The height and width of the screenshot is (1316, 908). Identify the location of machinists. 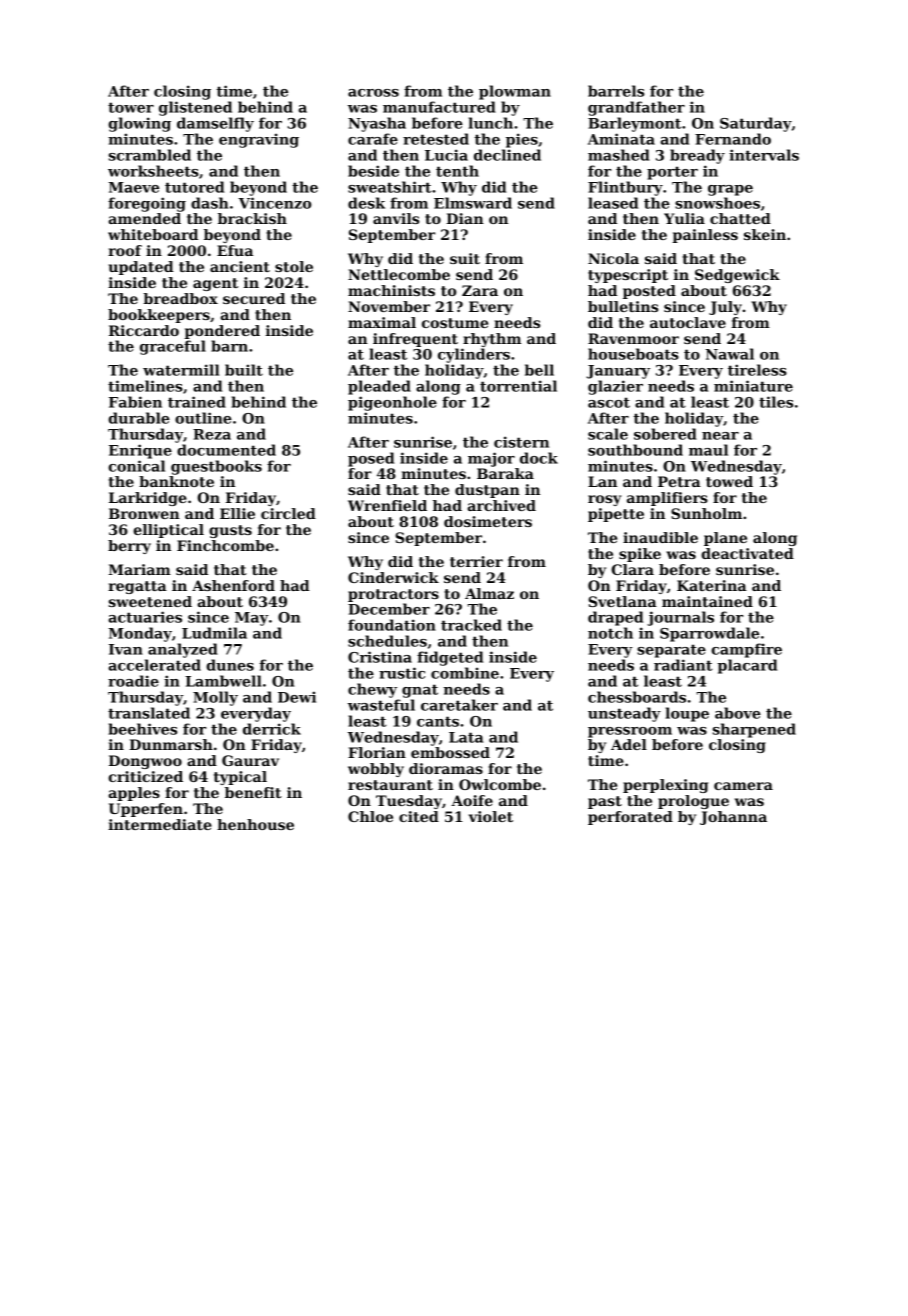
(391, 290).
